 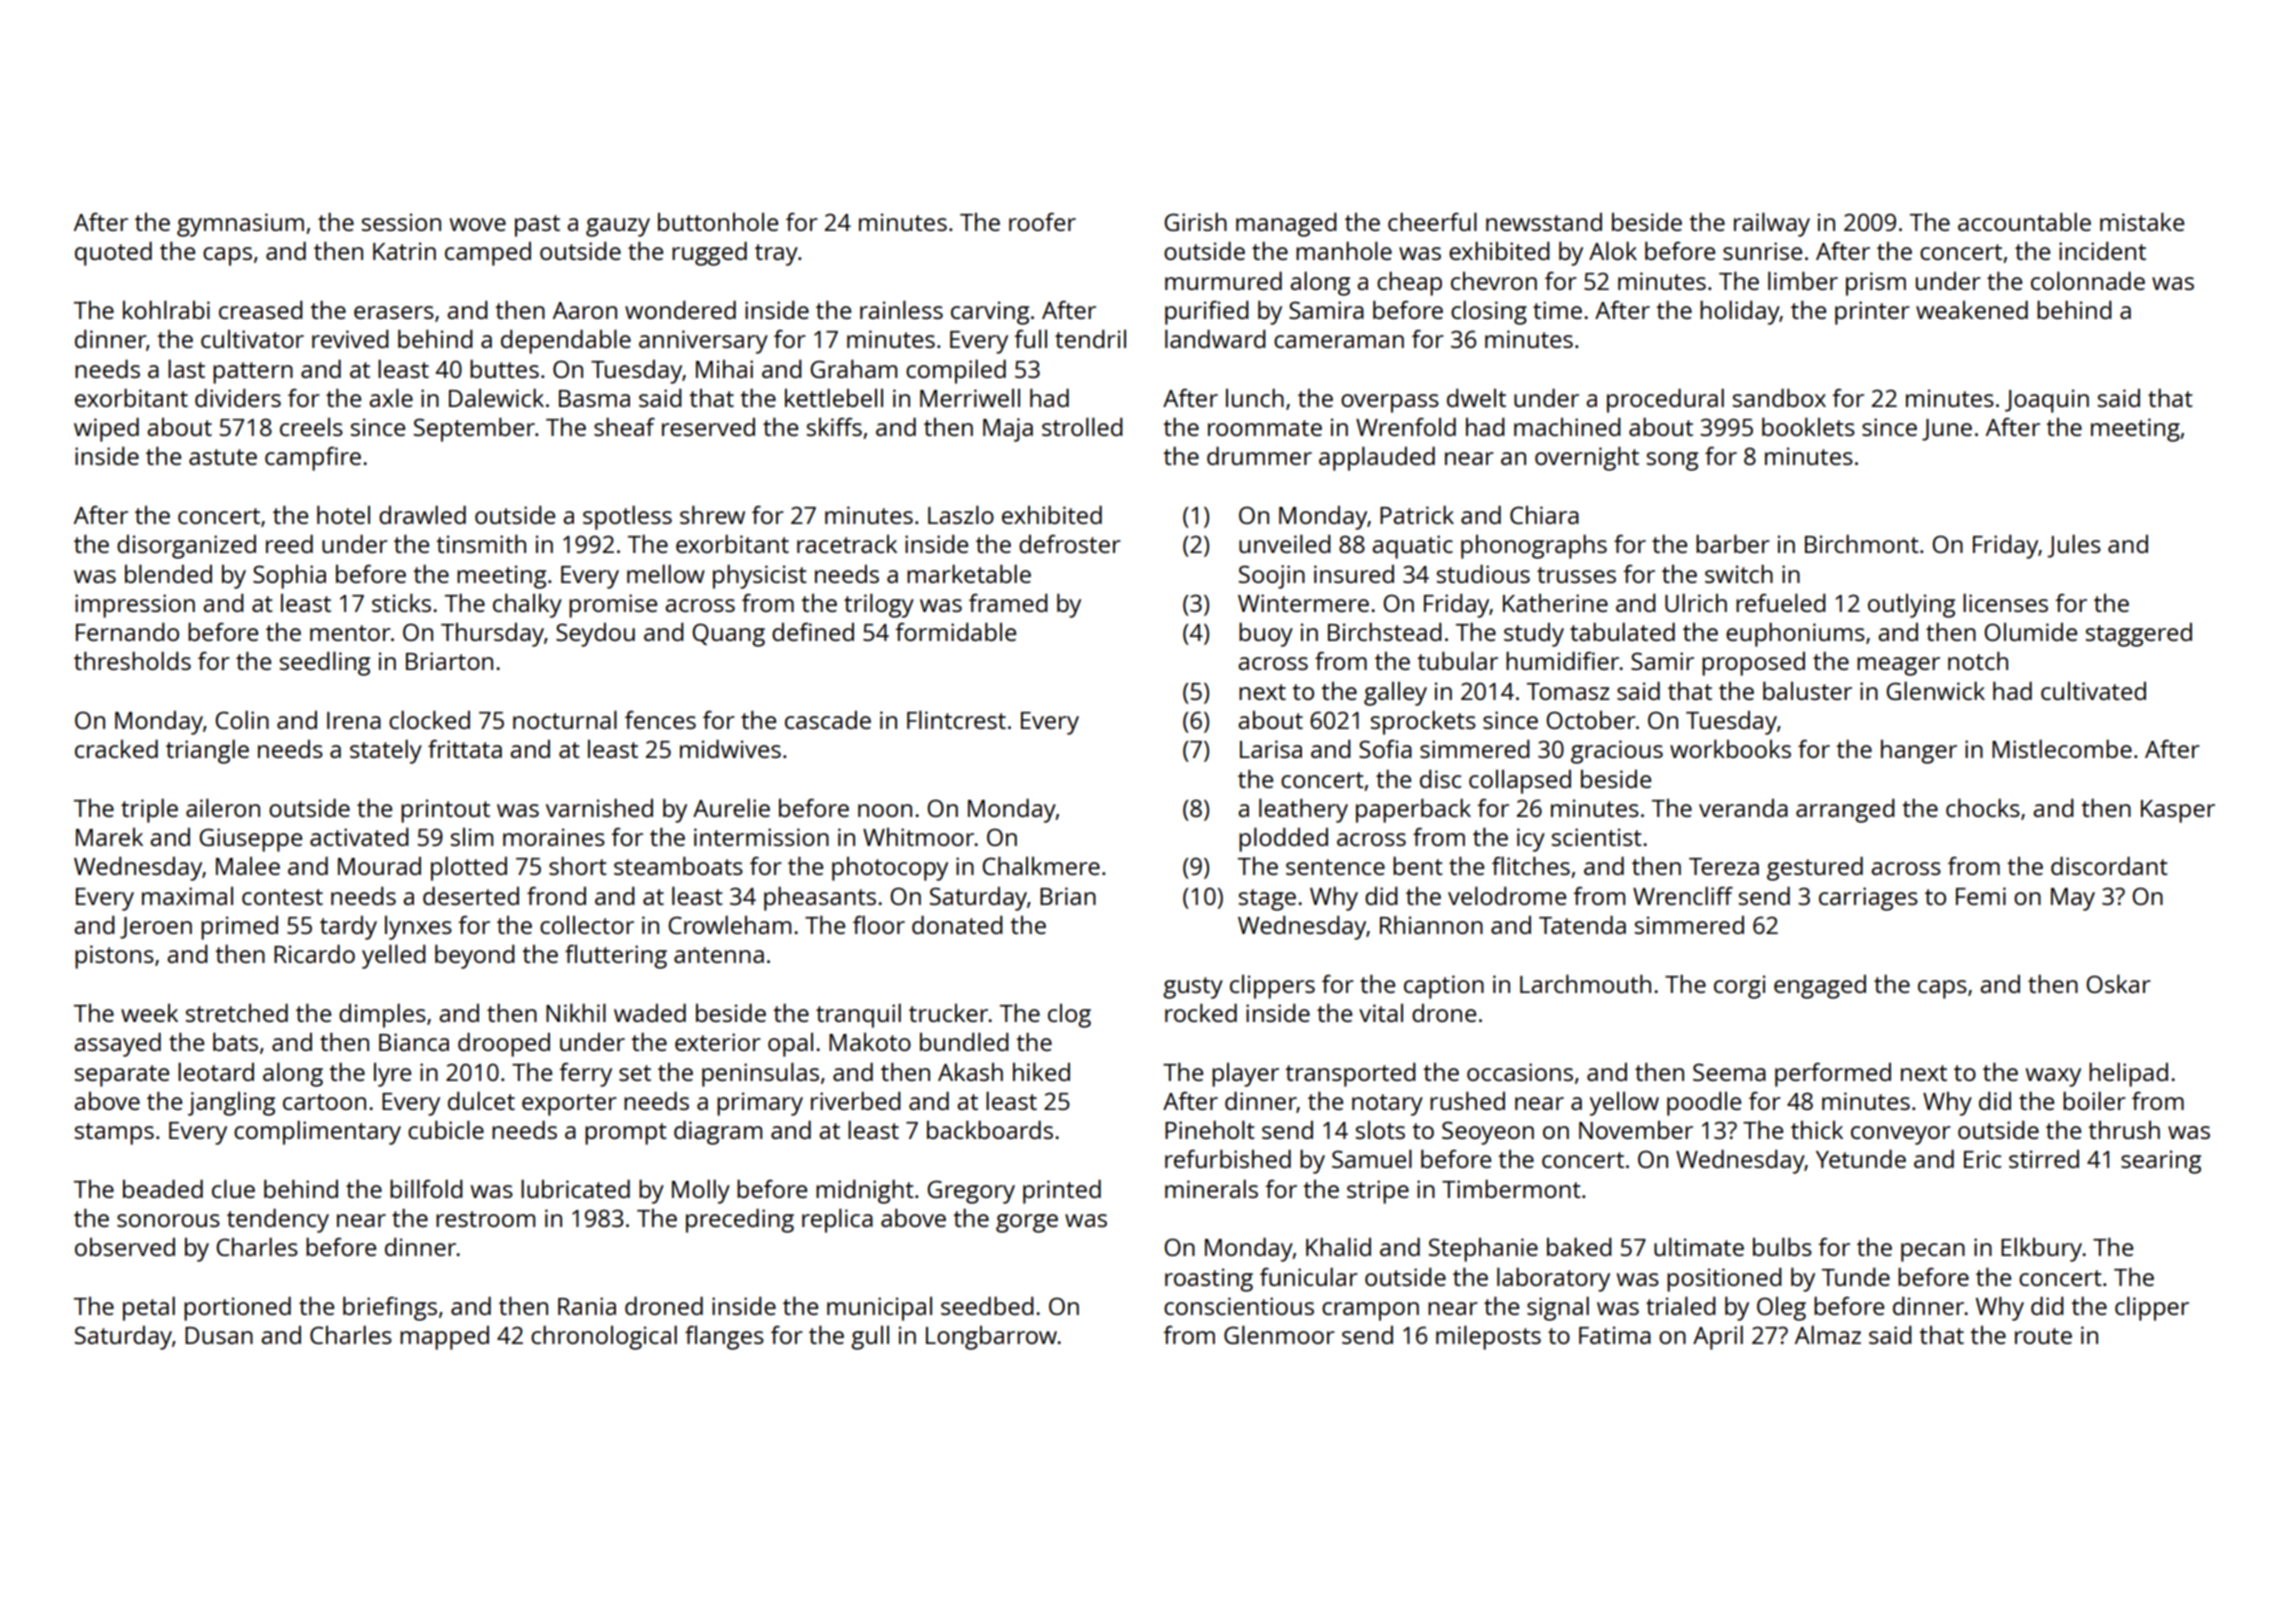 I want to click on sprockets, so click(x=1423, y=722).
